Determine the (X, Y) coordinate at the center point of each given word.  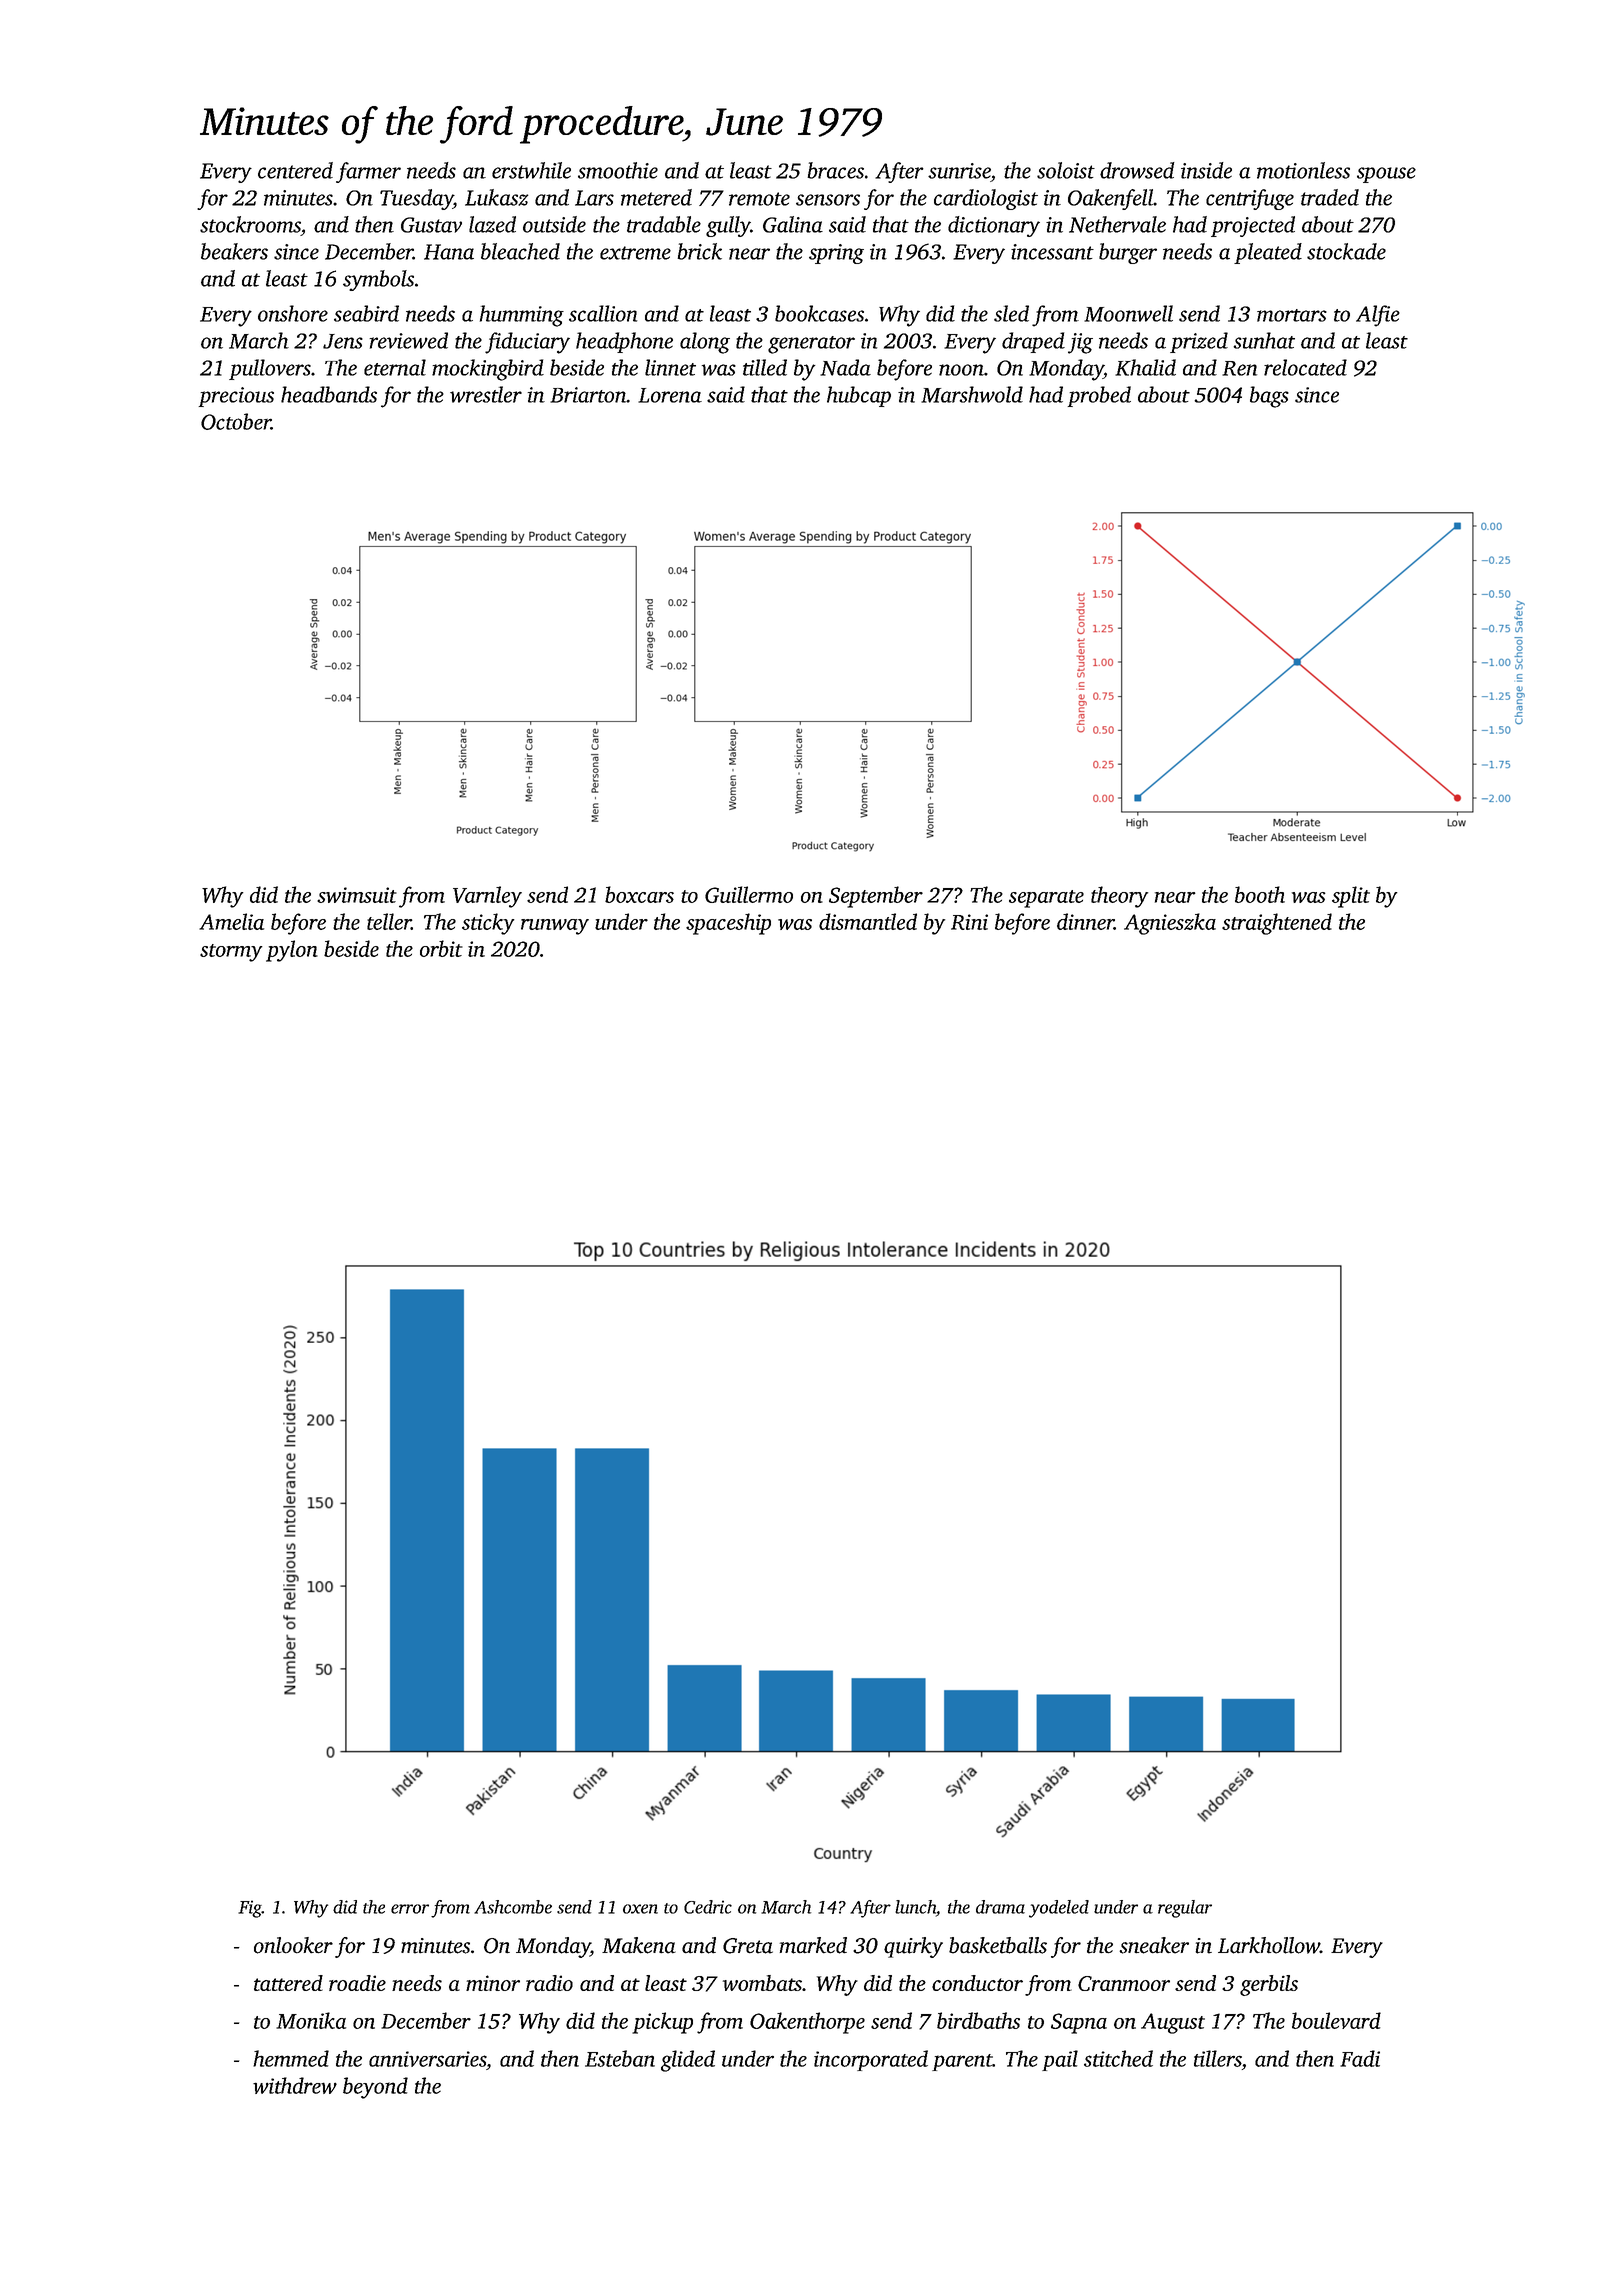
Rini (969, 922)
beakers (234, 251)
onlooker (293, 1945)
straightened (1277, 924)
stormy (231, 953)
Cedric (708, 1907)
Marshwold (972, 394)
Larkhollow (1269, 1945)
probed (1099, 396)
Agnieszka (1170, 924)
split (1351, 897)
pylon (292, 951)
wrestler (486, 394)
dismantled (868, 921)
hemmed (291, 2058)
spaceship (728, 924)
